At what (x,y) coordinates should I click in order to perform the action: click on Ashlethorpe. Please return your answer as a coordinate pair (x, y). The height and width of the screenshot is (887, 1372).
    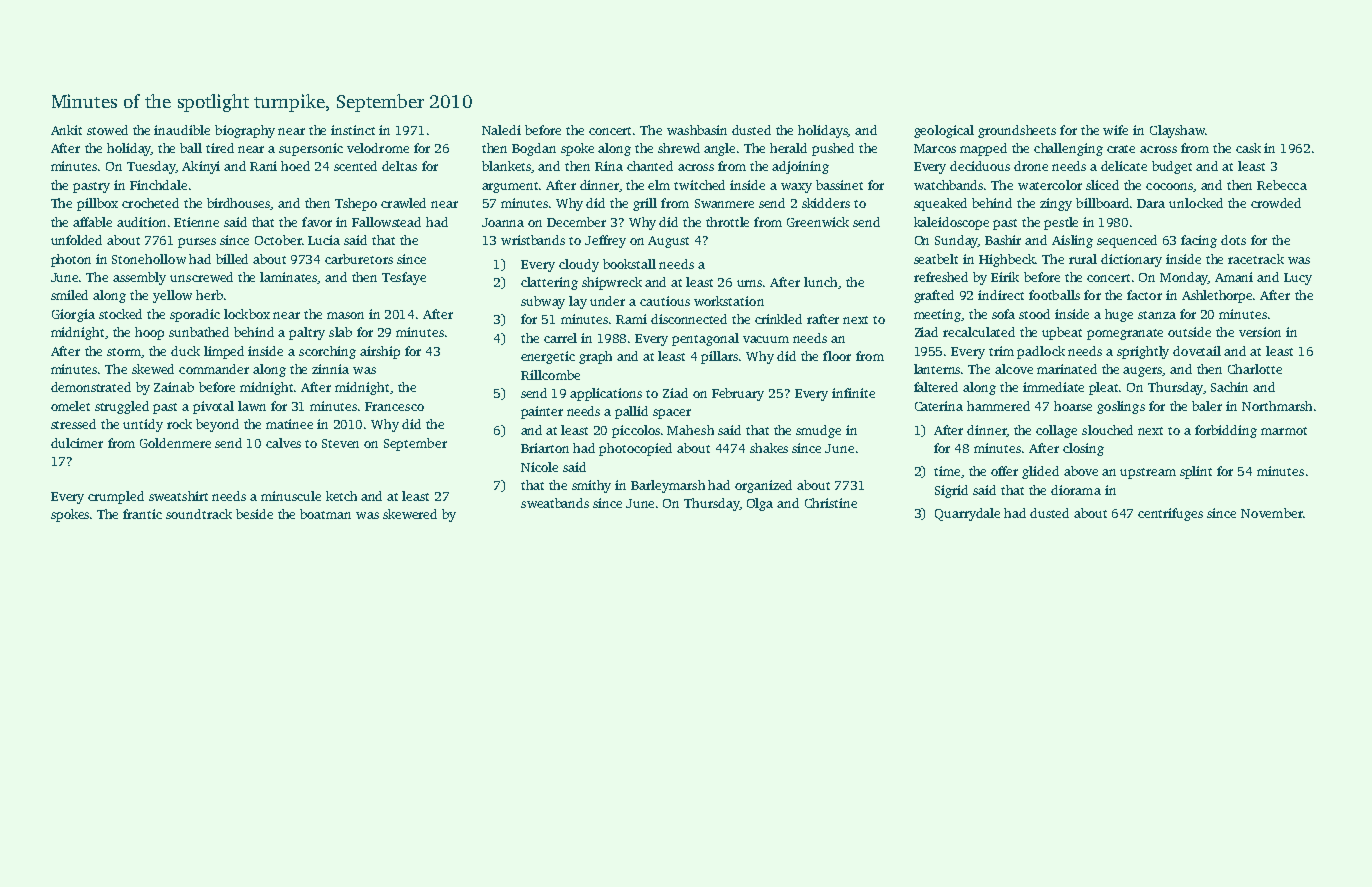
    Looking at the image, I should click on (1217, 296).
